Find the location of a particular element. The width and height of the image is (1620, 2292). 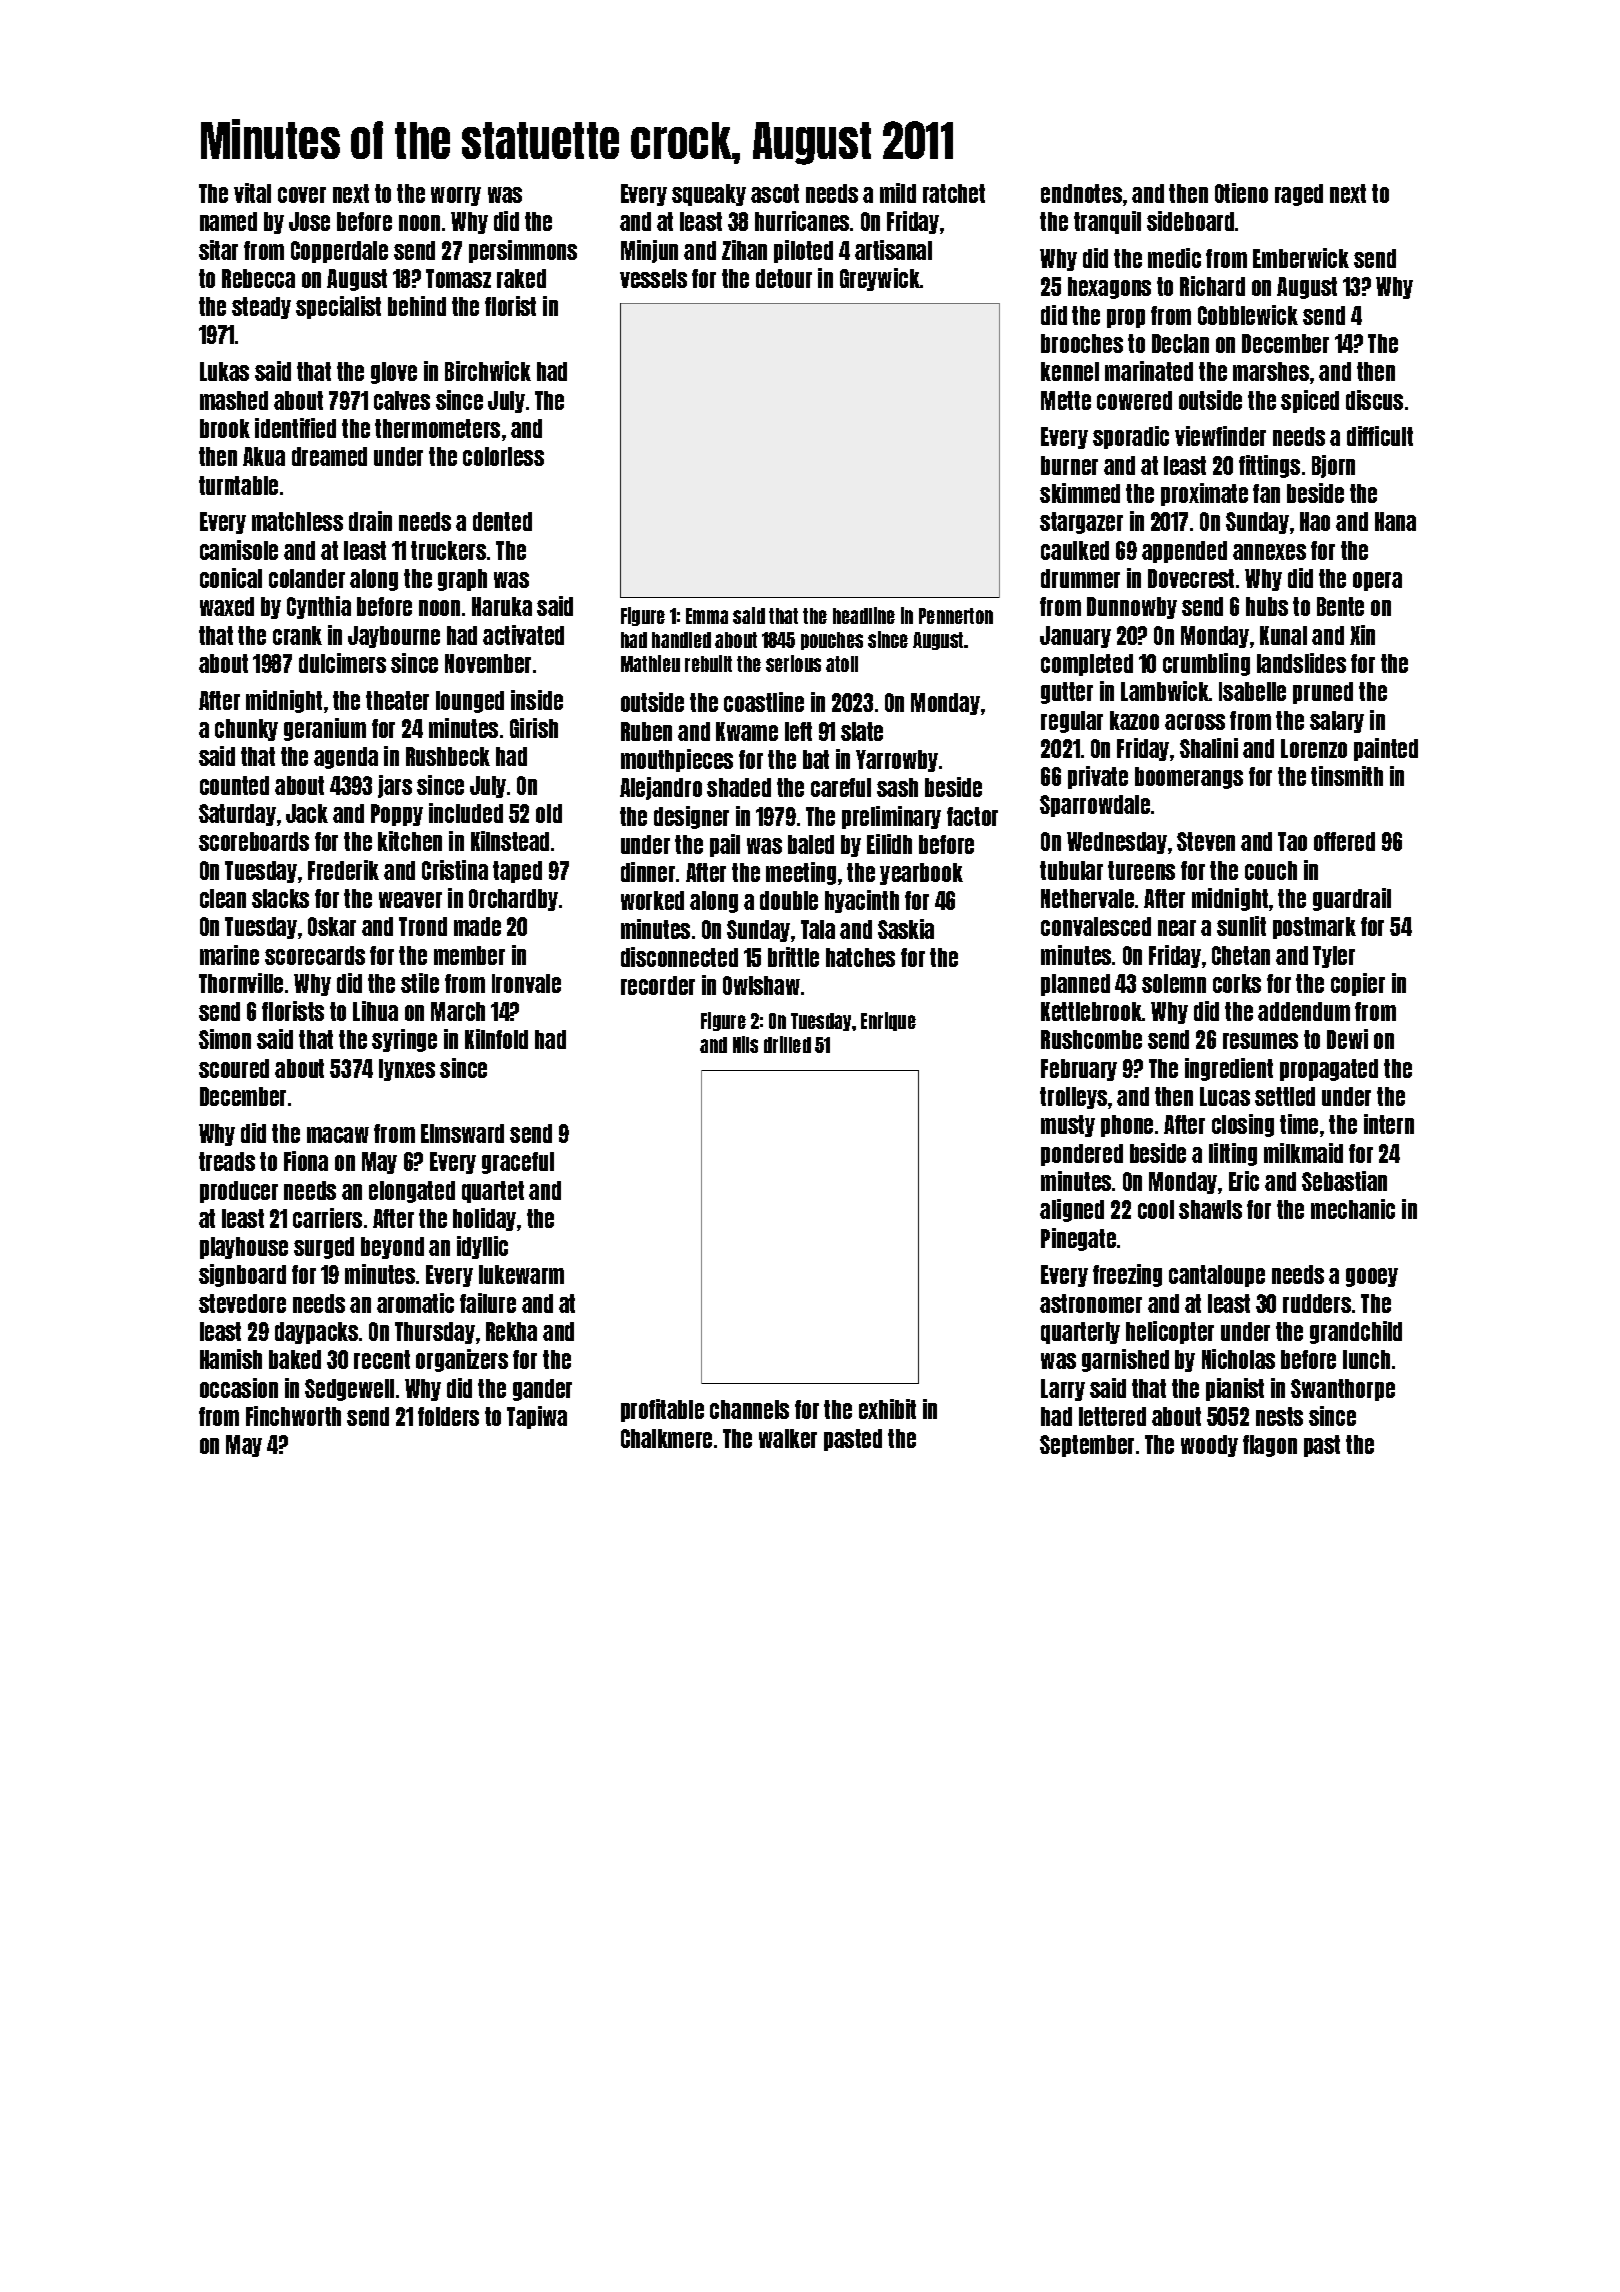

couch is located at coordinates (1271, 870).
